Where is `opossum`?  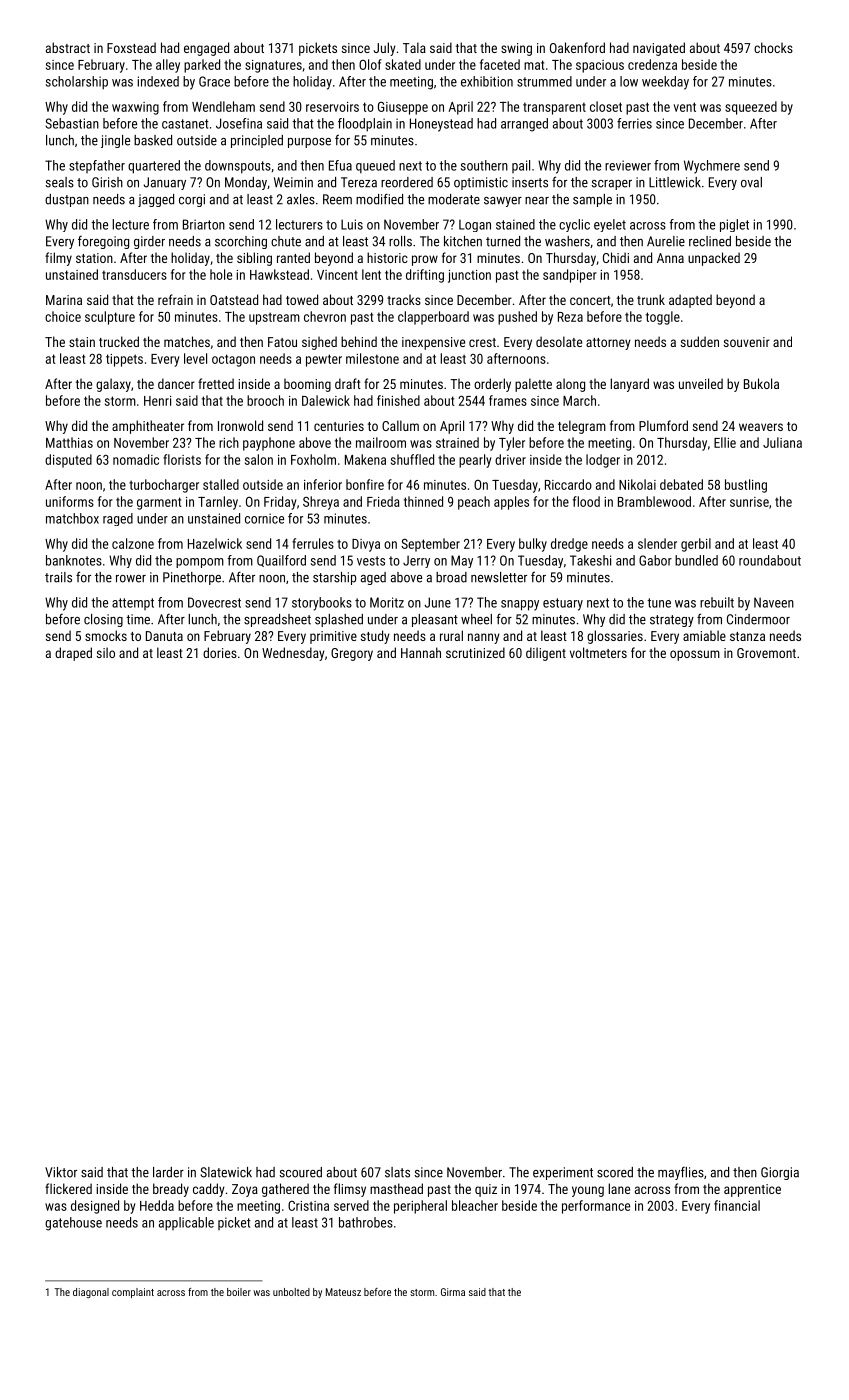 opossum is located at coordinates (695, 655).
